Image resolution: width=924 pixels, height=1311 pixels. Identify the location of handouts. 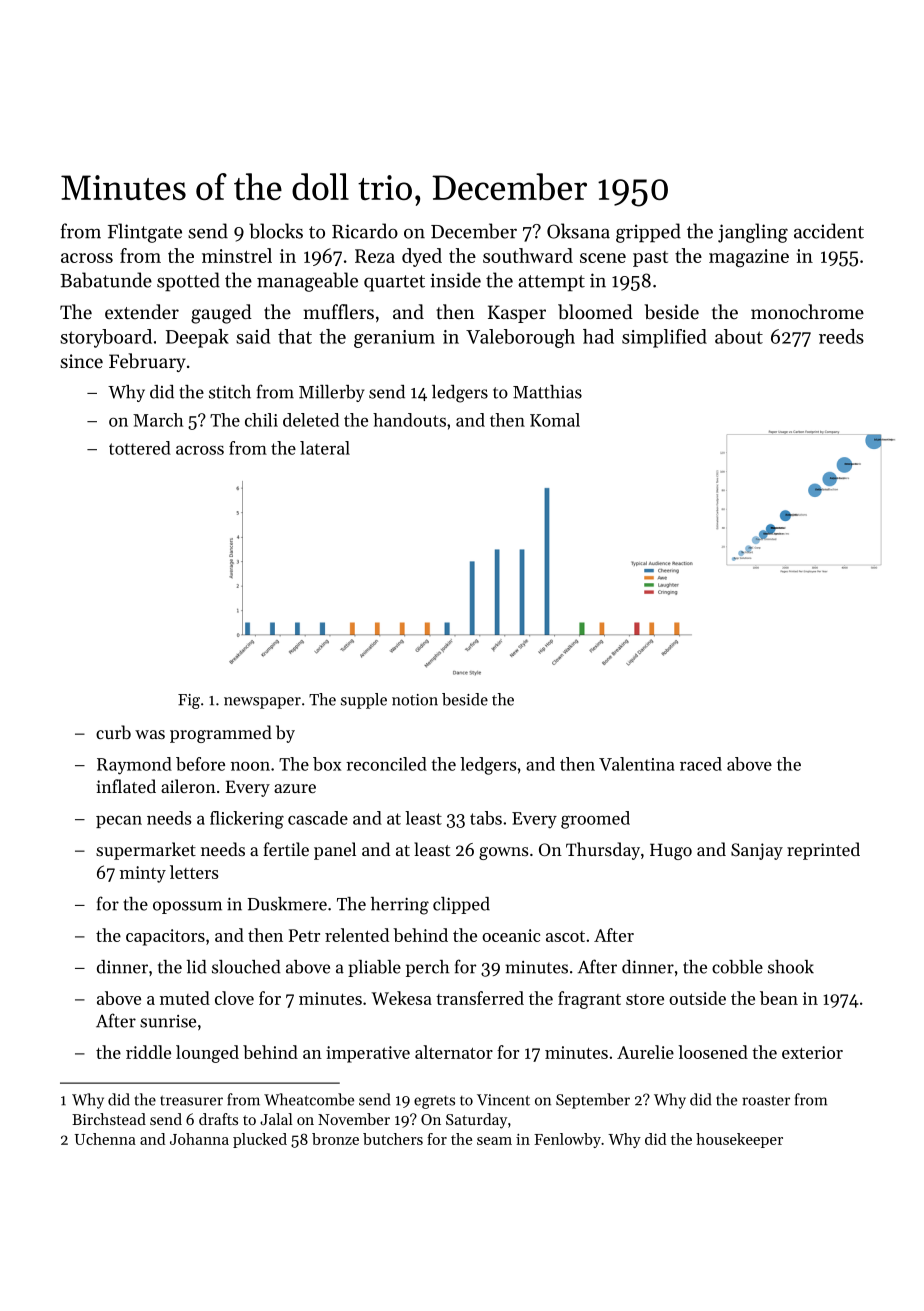
(409, 420).
